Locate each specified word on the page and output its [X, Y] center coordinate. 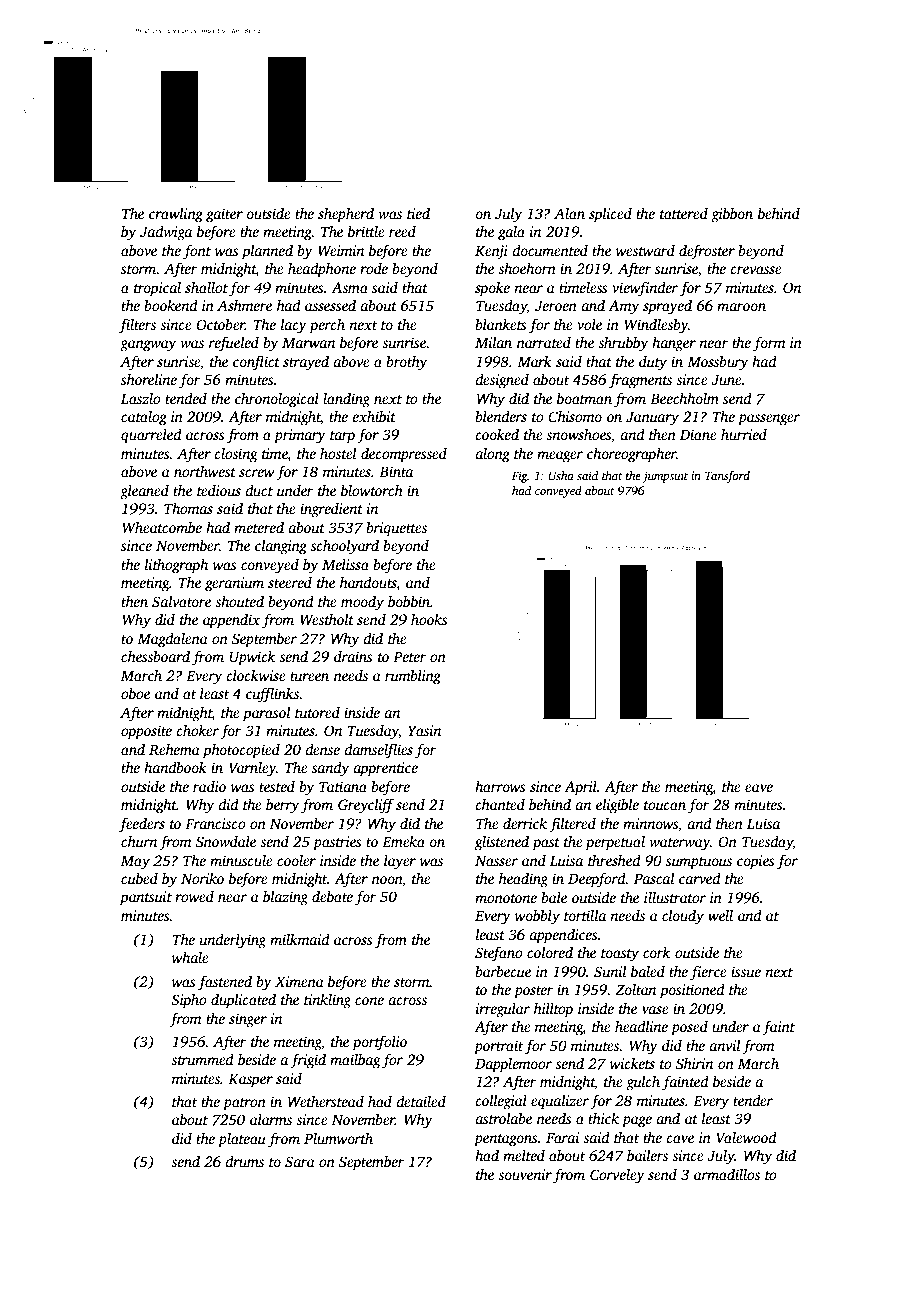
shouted [239, 601]
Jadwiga [166, 233]
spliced [610, 215]
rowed [194, 896]
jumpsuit [665, 477]
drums [244, 1161]
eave [759, 788]
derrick [525, 823]
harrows [500, 786]
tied [418, 213]
